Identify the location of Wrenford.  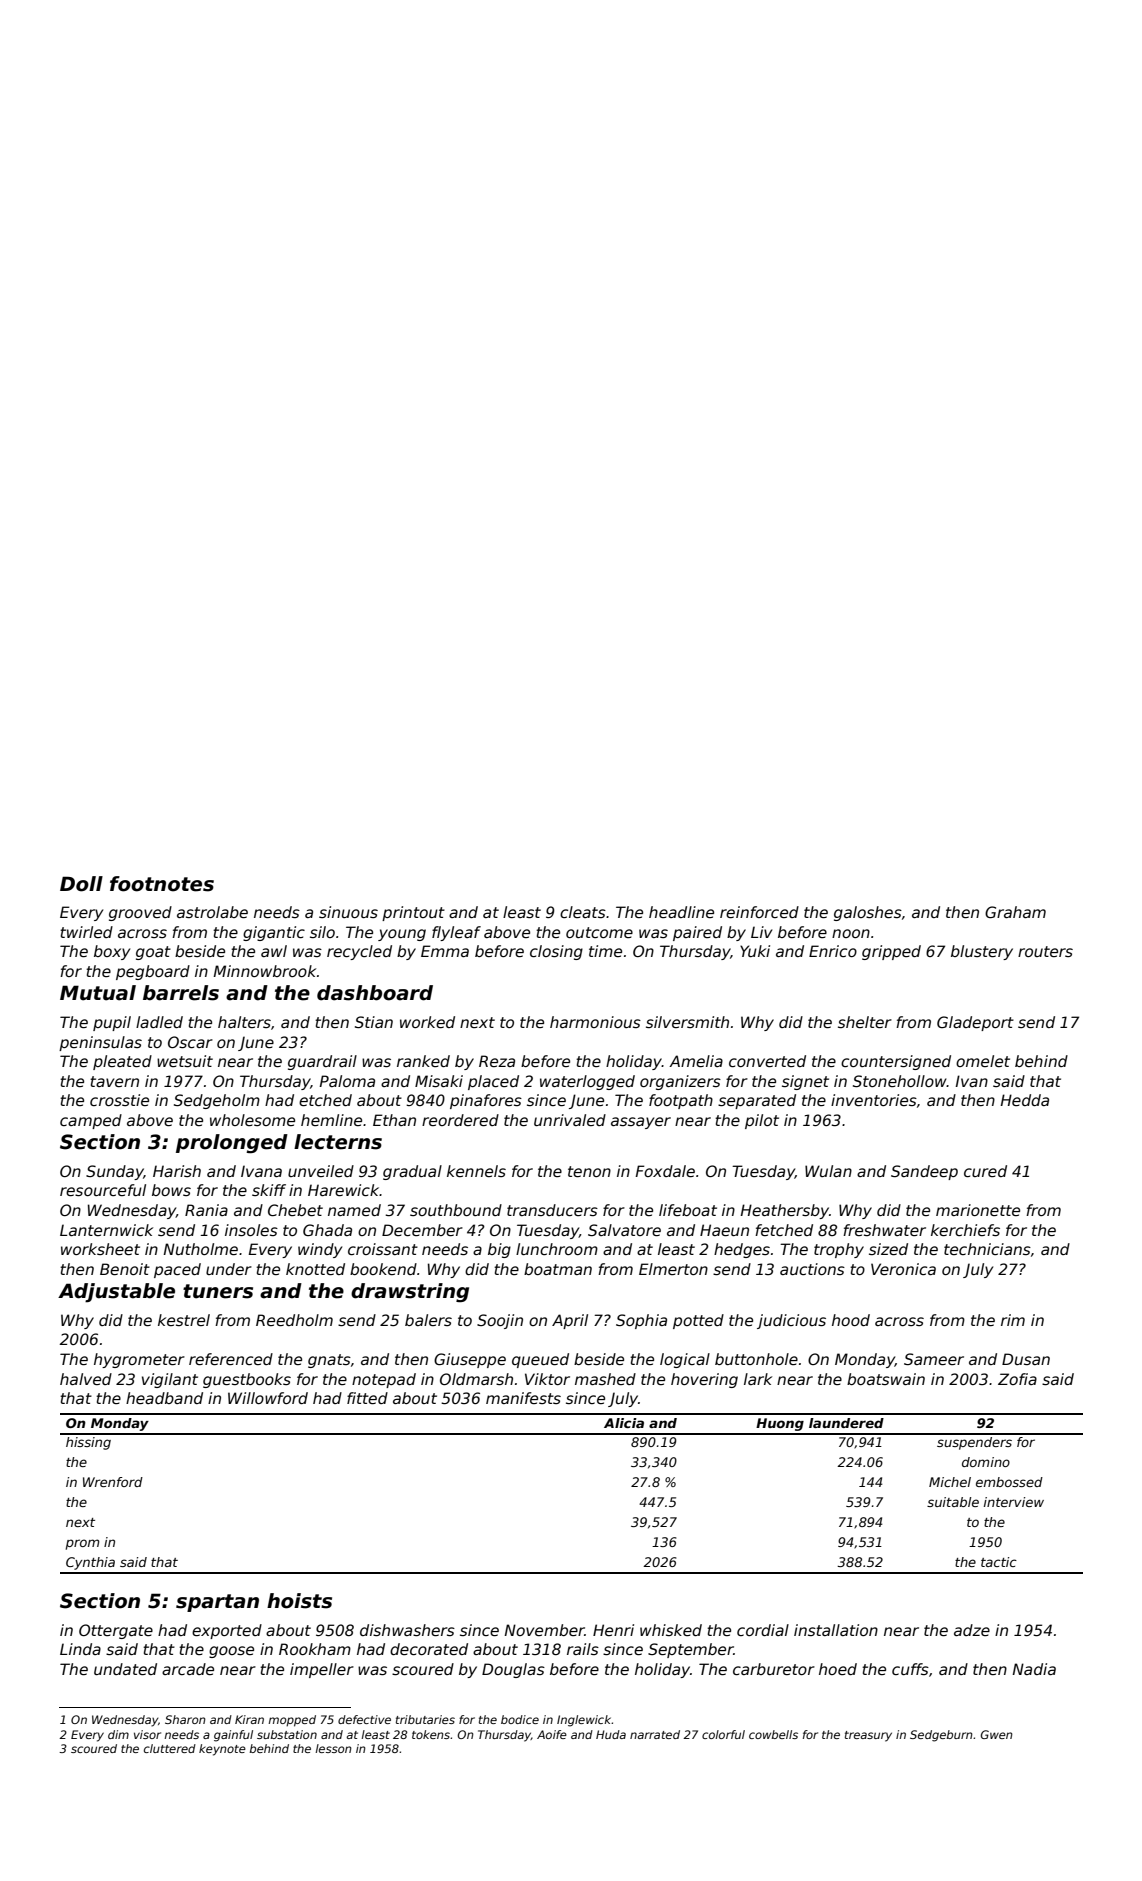
(113, 1482).
